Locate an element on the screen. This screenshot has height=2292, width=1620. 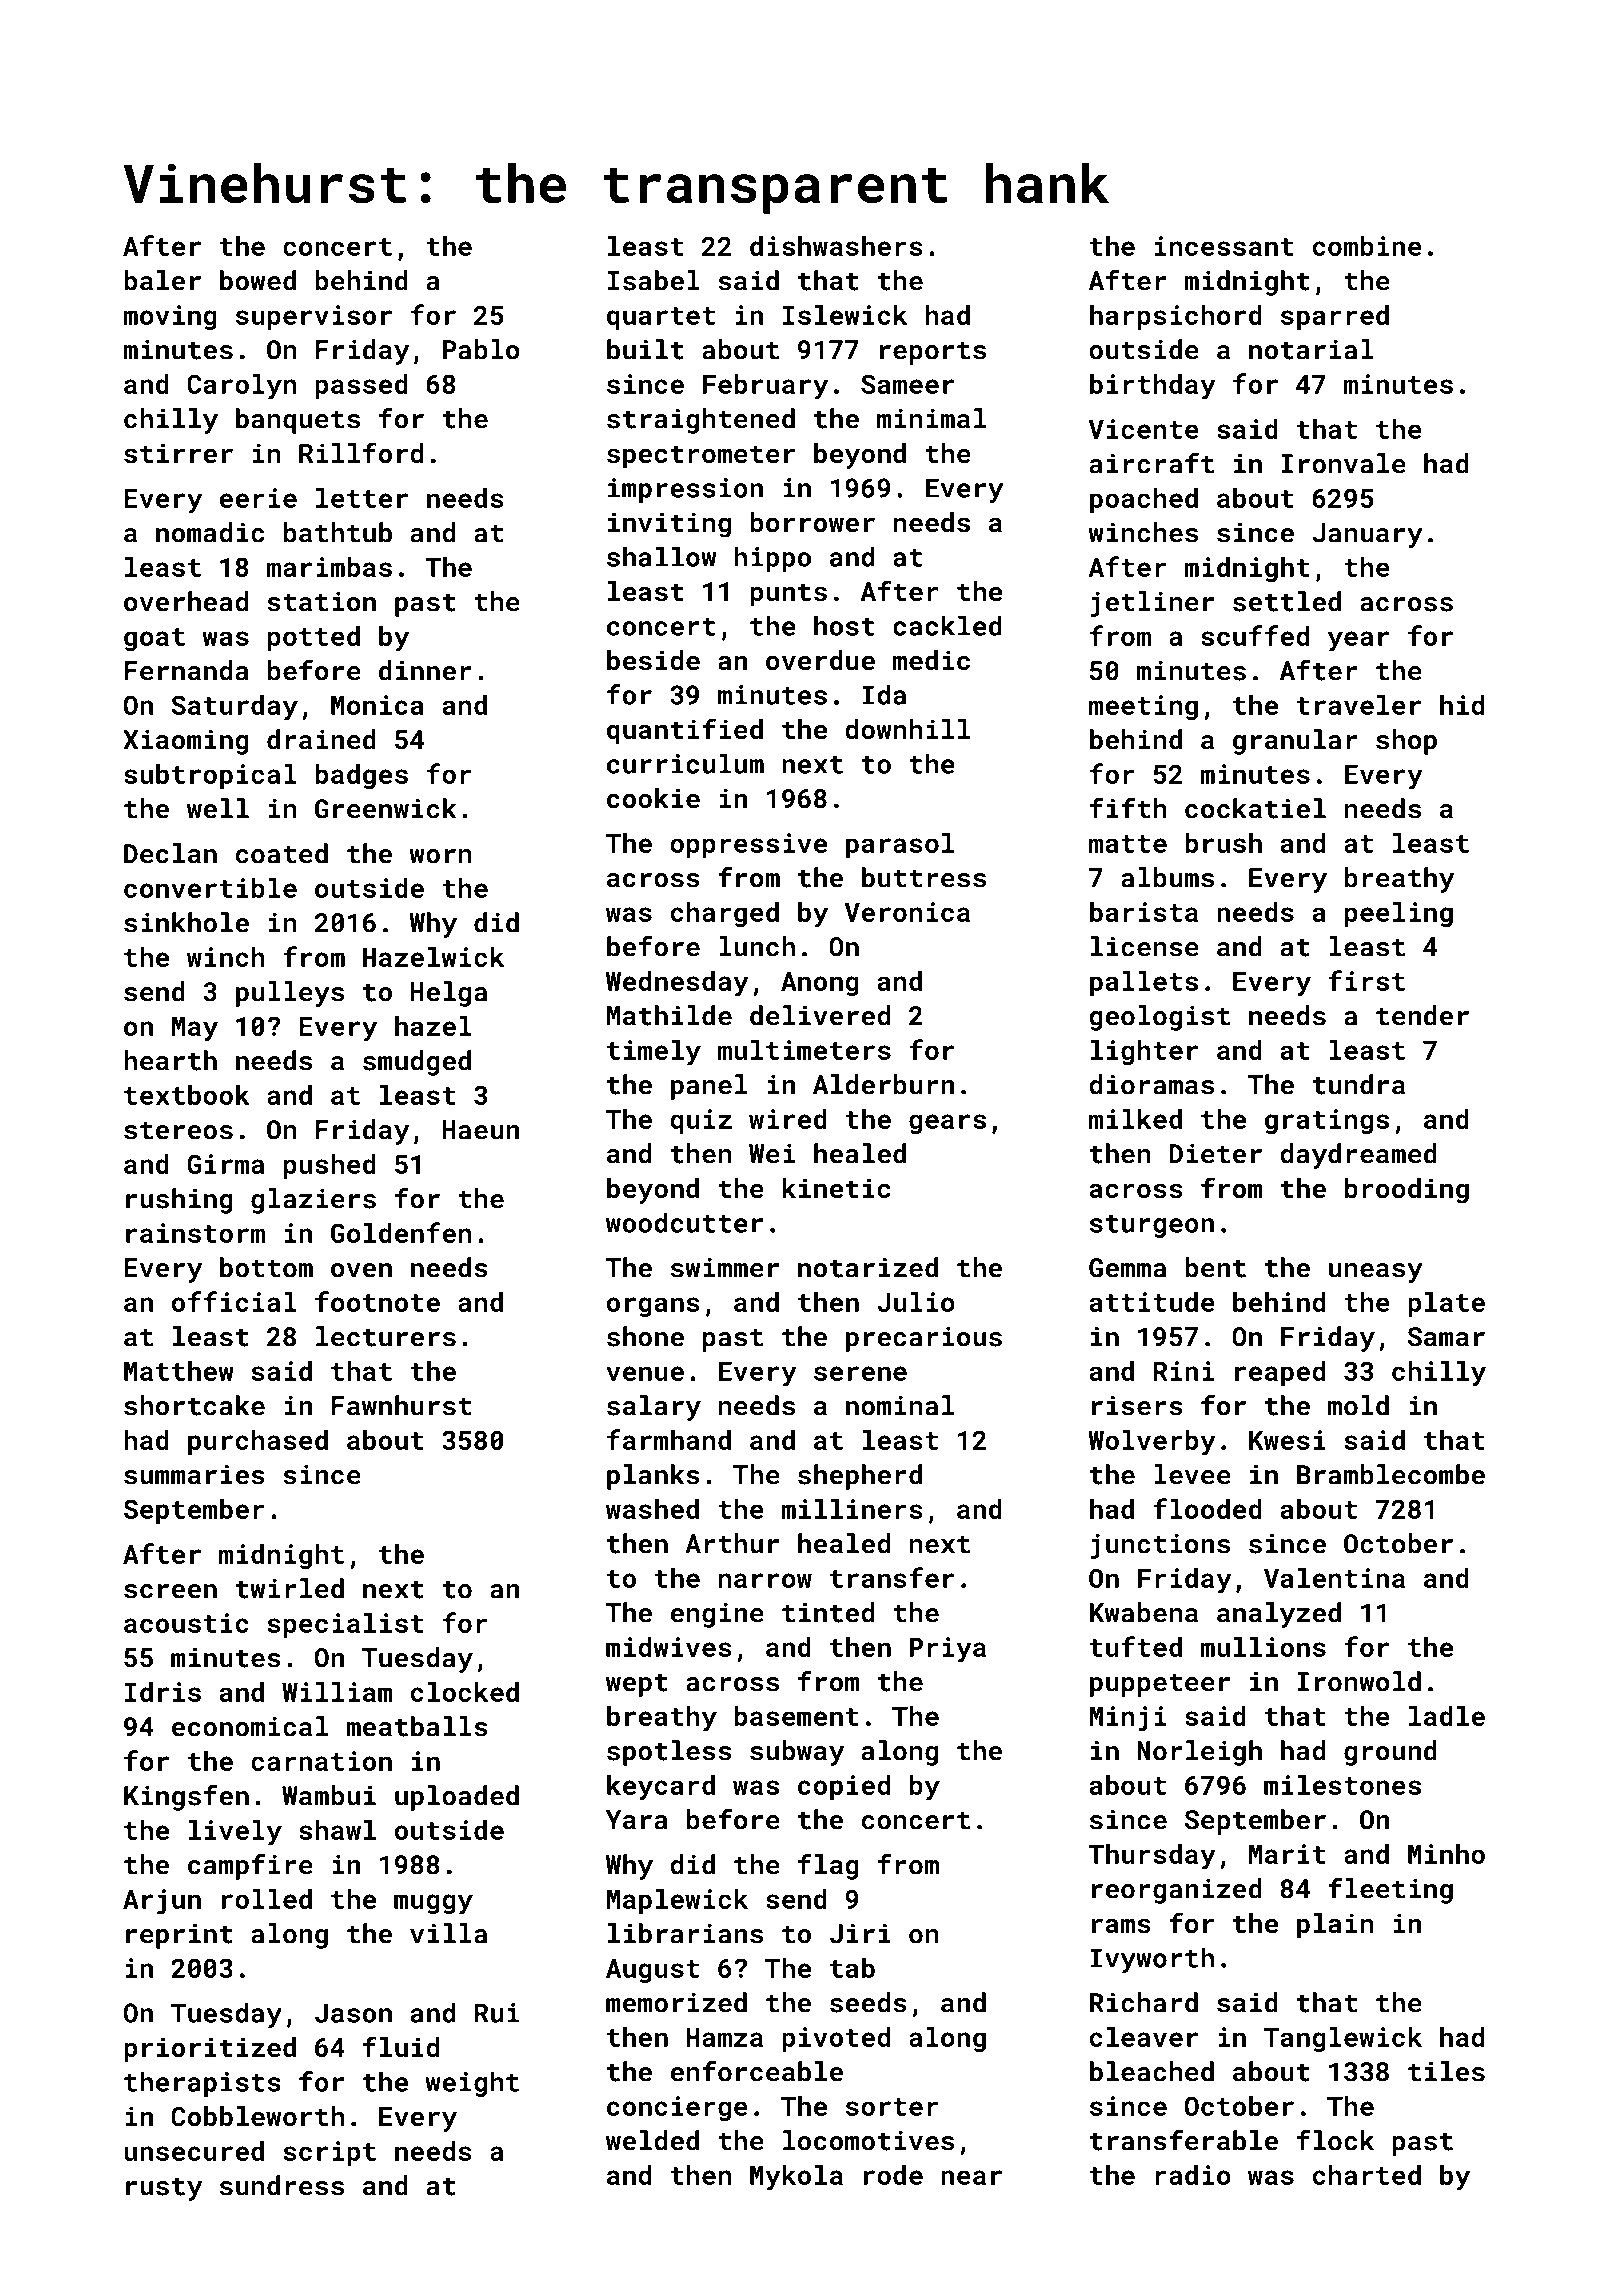
tab is located at coordinates (852, 1968).
